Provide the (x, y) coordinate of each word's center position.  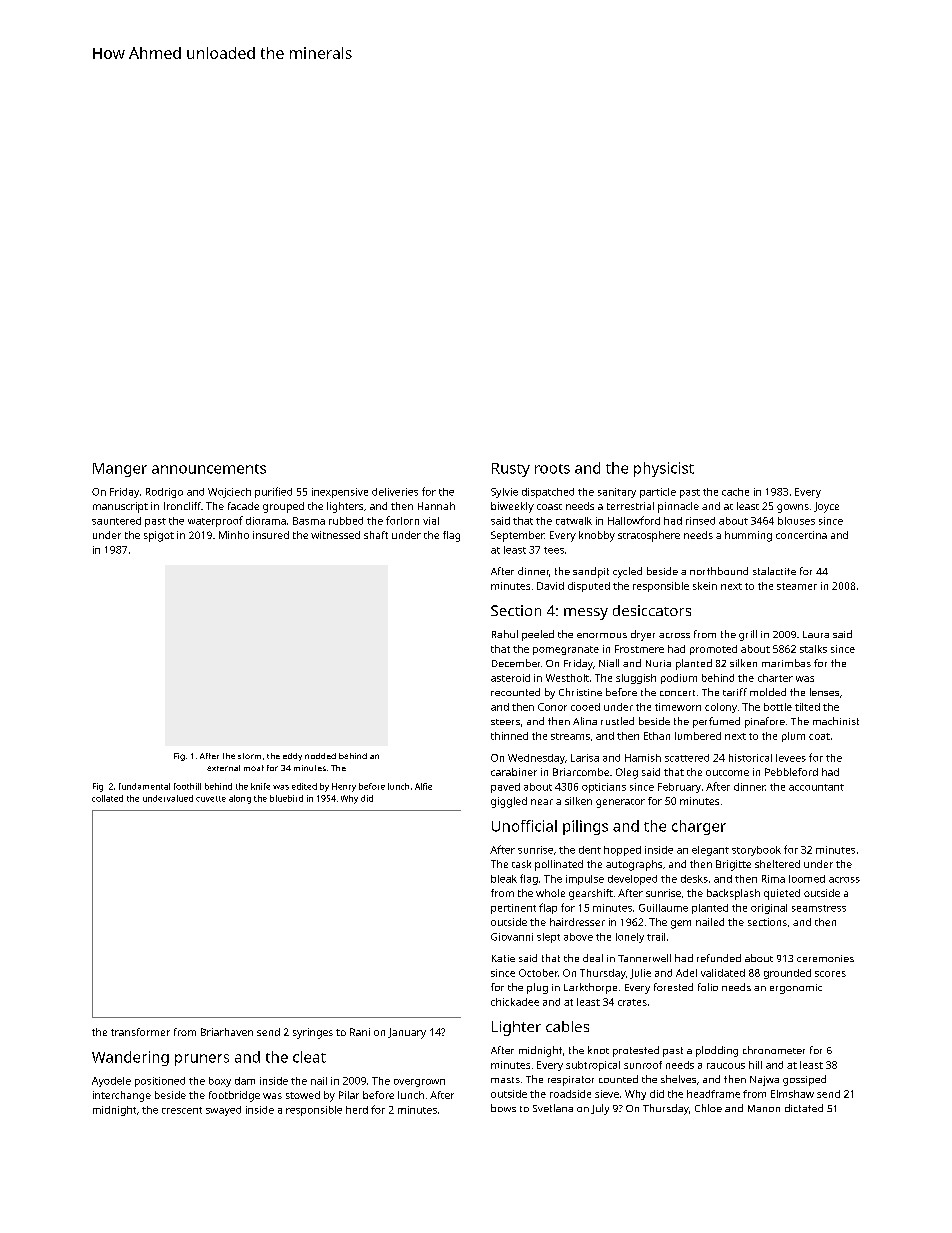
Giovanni (512, 937)
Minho (234, 535)
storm (249, 756)
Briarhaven (227, 1032)
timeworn (678, 707)
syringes (313, 1033)
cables (567, 1026)
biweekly (512, 507)
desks (694, 879)
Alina (585, 721)
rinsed (700, 521)
